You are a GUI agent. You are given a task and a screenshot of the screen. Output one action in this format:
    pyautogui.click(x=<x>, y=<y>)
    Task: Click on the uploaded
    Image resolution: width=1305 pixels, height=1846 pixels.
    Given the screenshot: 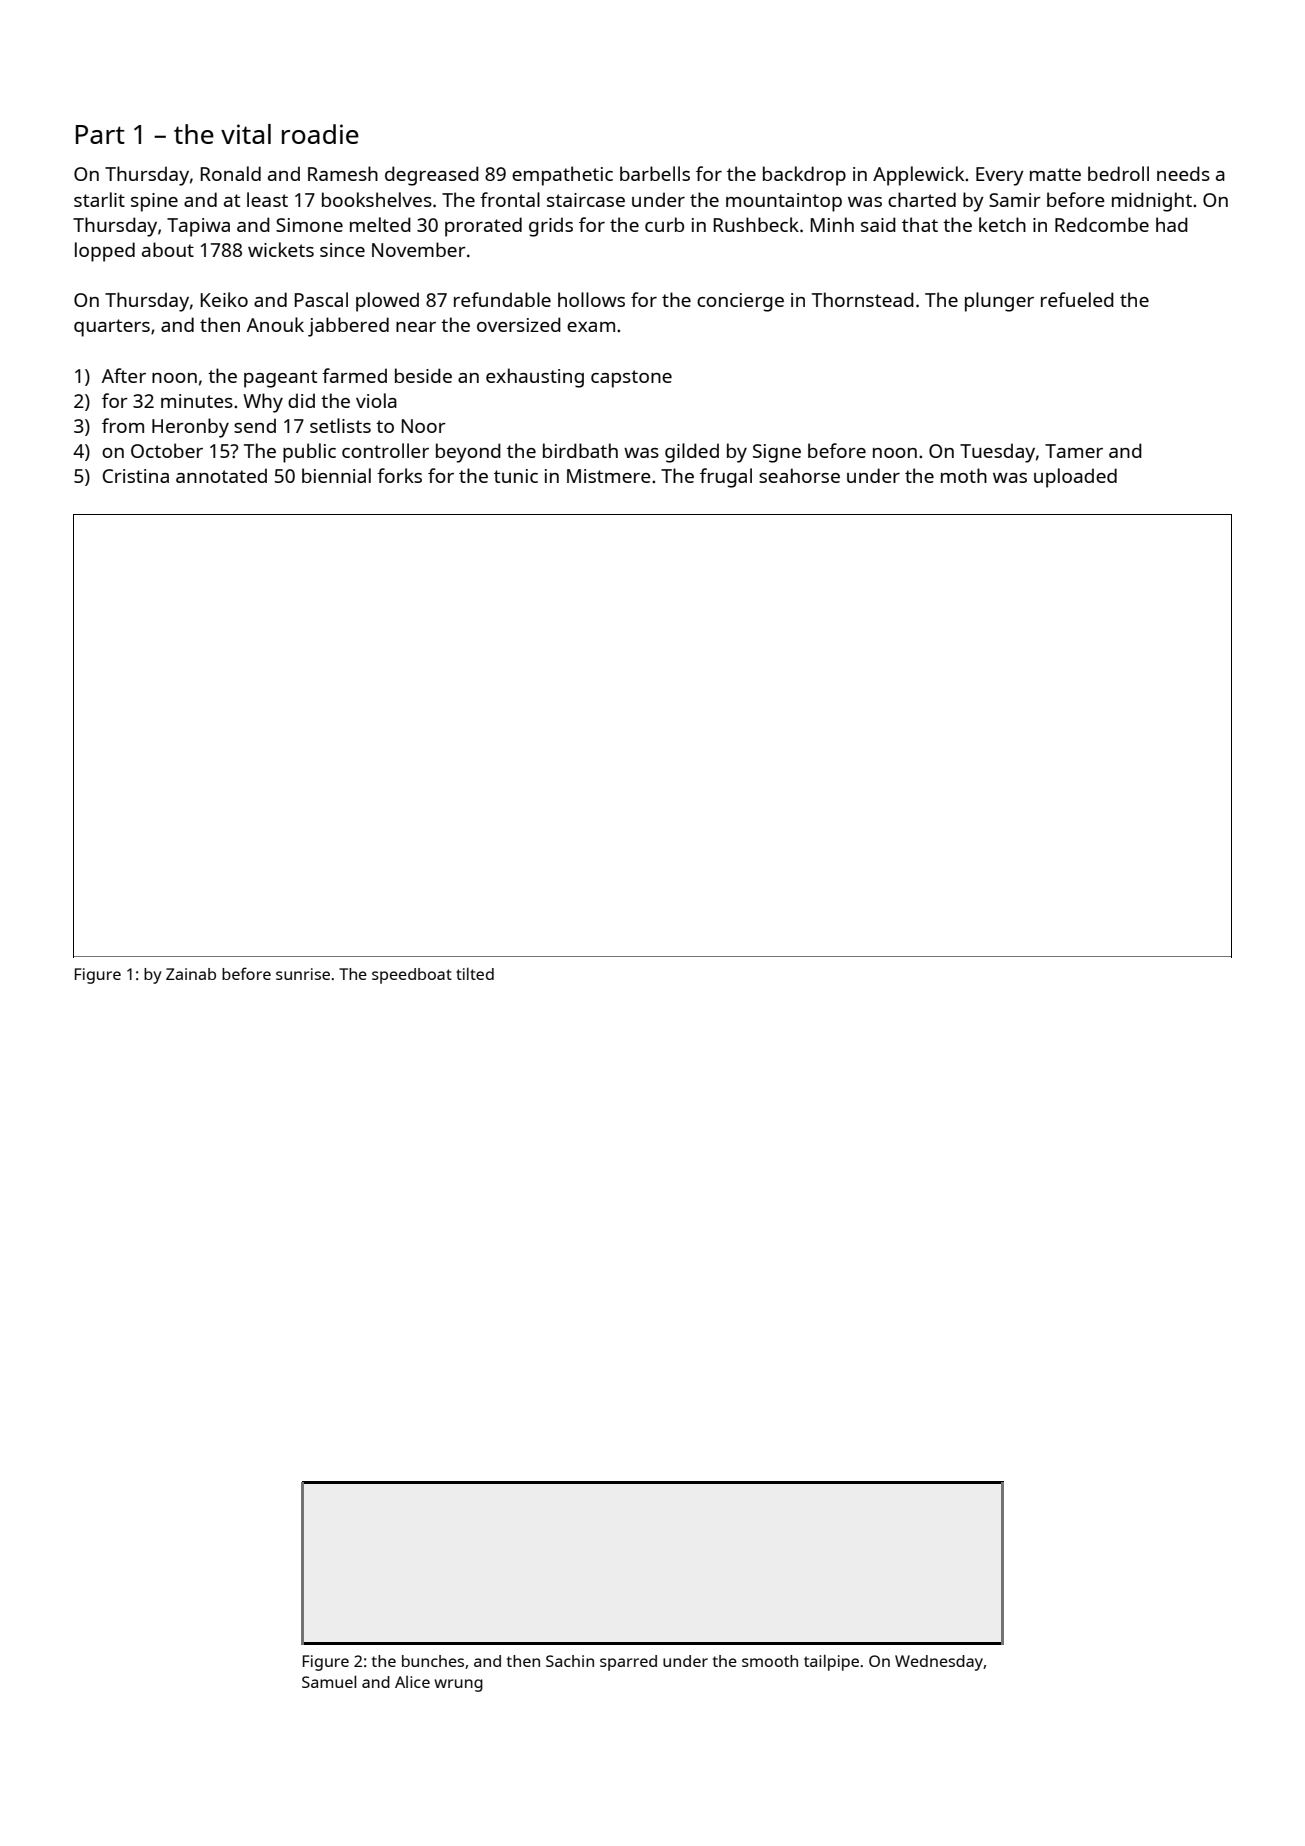 What is the action you would take?
    pyautogui.click(x=1075, y=478)
